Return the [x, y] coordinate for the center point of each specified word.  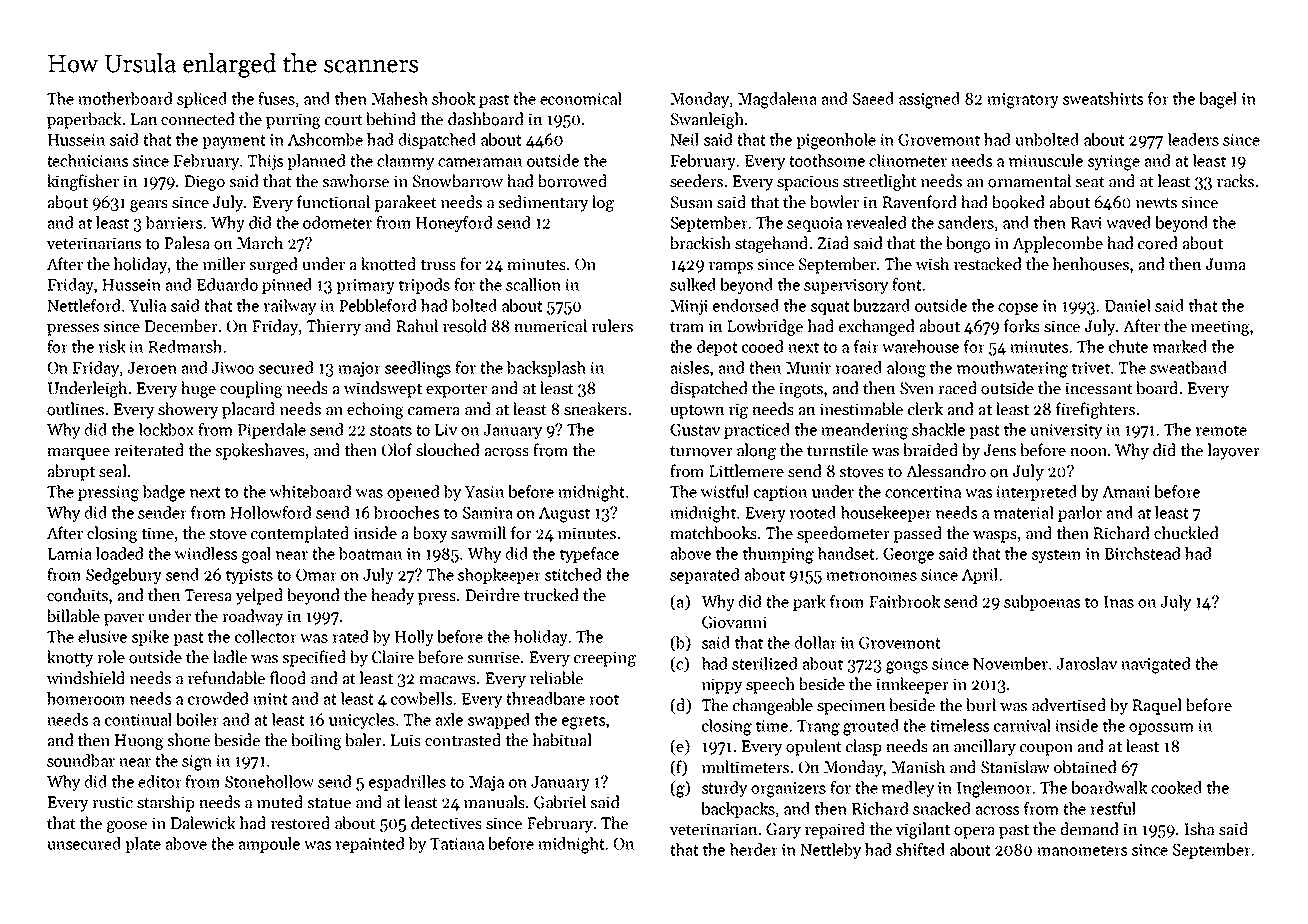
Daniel [1127, 305]
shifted [920, 849]
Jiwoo [233, 368]
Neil [684, 139]
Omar [316, 575]
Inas [1119, 602]
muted [280, 802]
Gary [783, 831]
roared [858, 367]
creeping [605, 659]
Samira [488, 513]
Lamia [70, 554]
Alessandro [946, 471]
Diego [204, 183]
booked [1018, 202]
